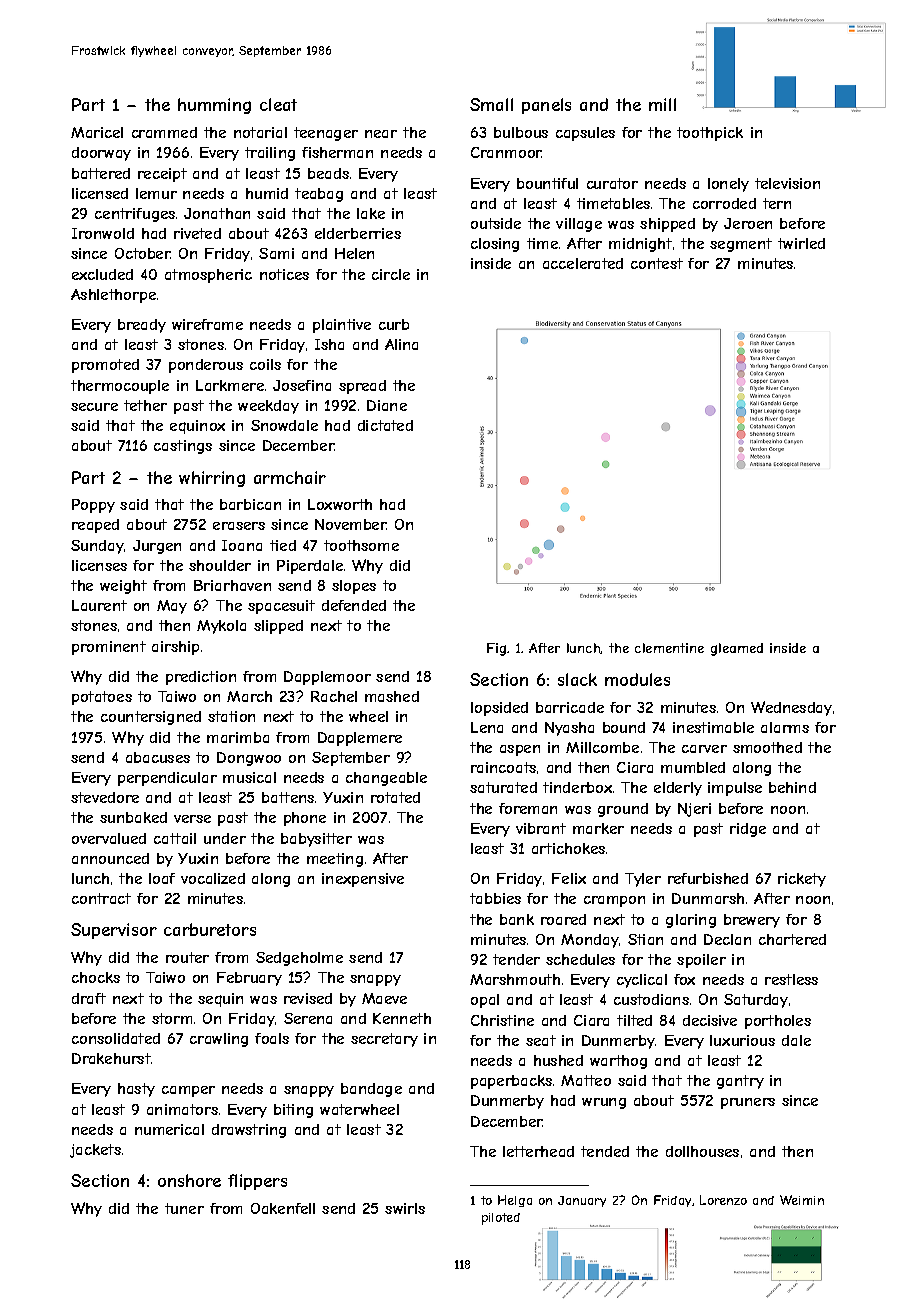  What do you see at coordinates (158, 757) in the page?
I see `abacuses` at bounding box center [158, 757].
